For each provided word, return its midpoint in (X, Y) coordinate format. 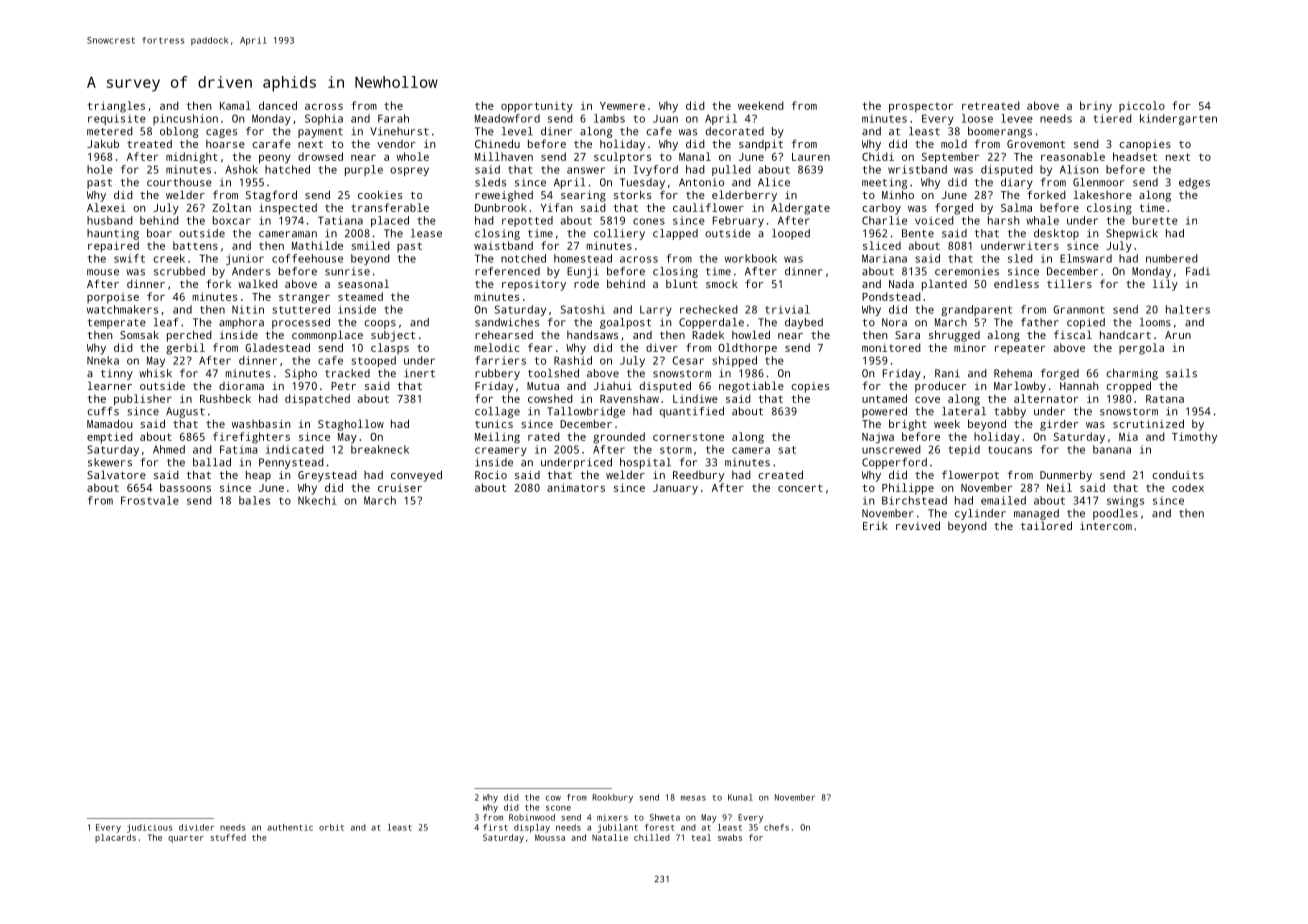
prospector (921, 107)
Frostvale (150, 500)
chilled (652, 837)
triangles (116, 107)
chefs (776, 827)
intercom (1106, 526)
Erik (875, 526)
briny (1096, 107)
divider (196, 827)
